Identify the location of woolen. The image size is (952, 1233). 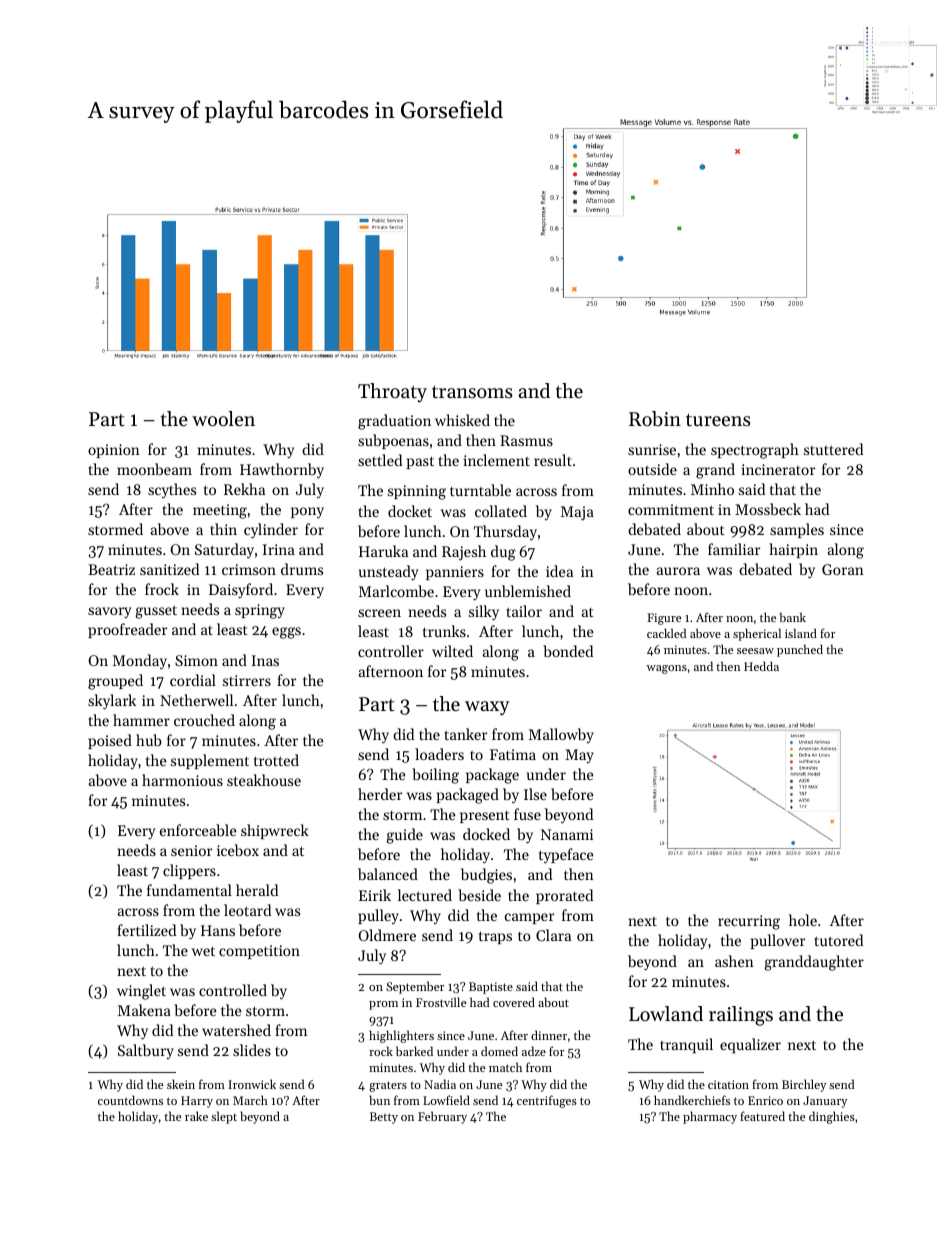
(223, 419).
